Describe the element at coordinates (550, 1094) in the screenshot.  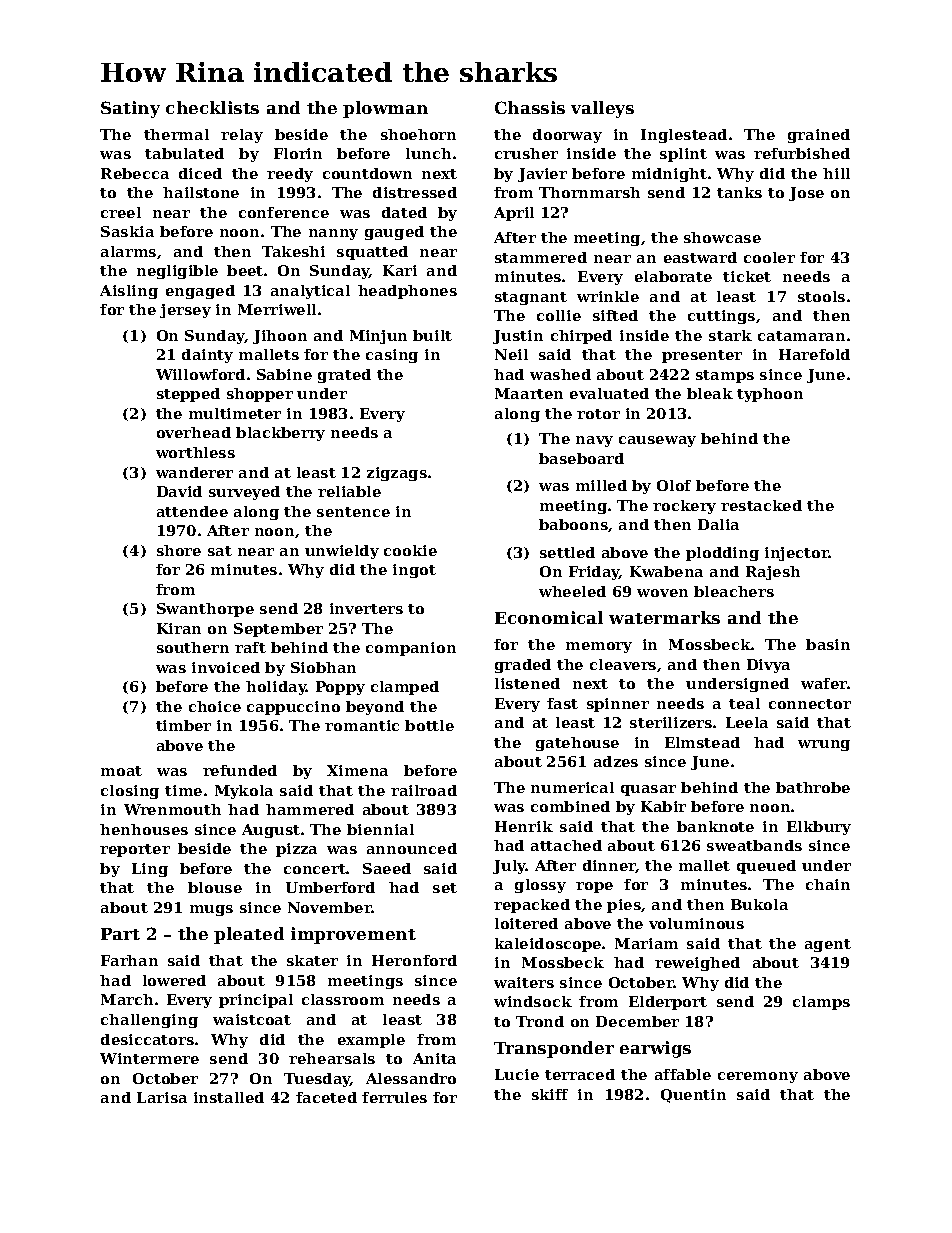
I see `skiff` at that location.
